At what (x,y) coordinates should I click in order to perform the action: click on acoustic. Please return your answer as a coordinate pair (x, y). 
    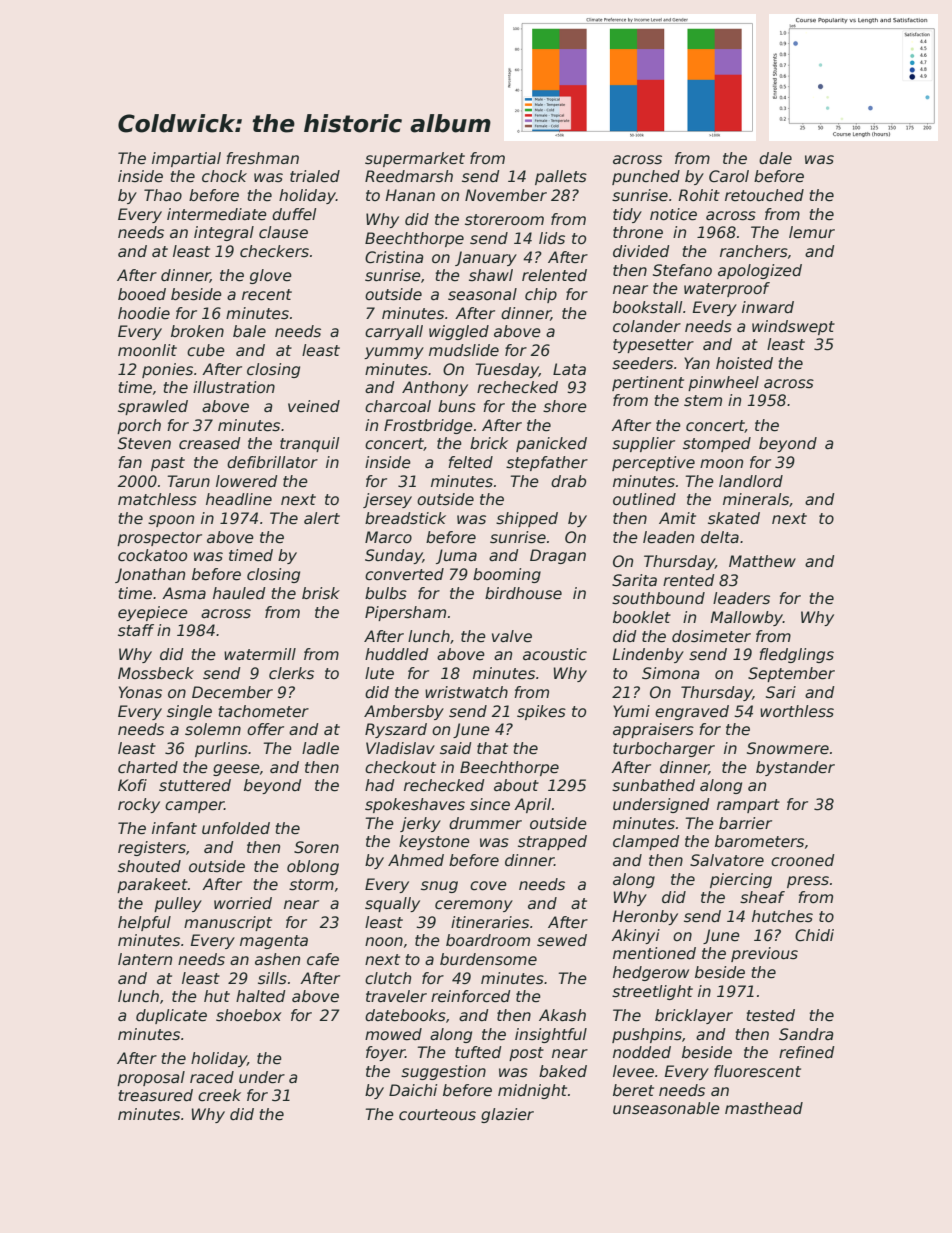
    Looking at the image, I should click on (555, 654).
